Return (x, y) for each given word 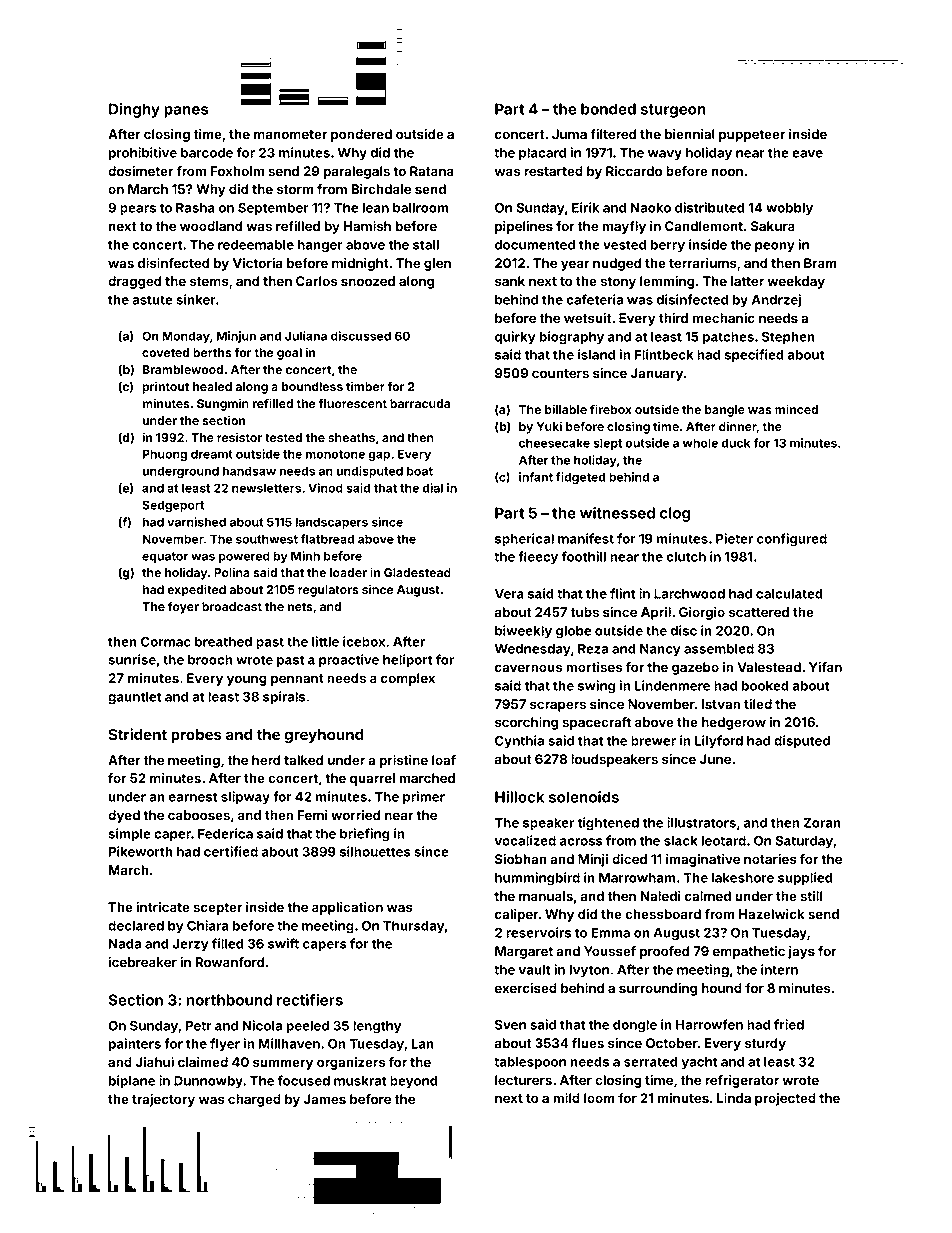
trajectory (163, 1100)
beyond (414, 1082)
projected (785, 1099)
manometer (290, 134)
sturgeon (673, 111)
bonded (608, 109)
